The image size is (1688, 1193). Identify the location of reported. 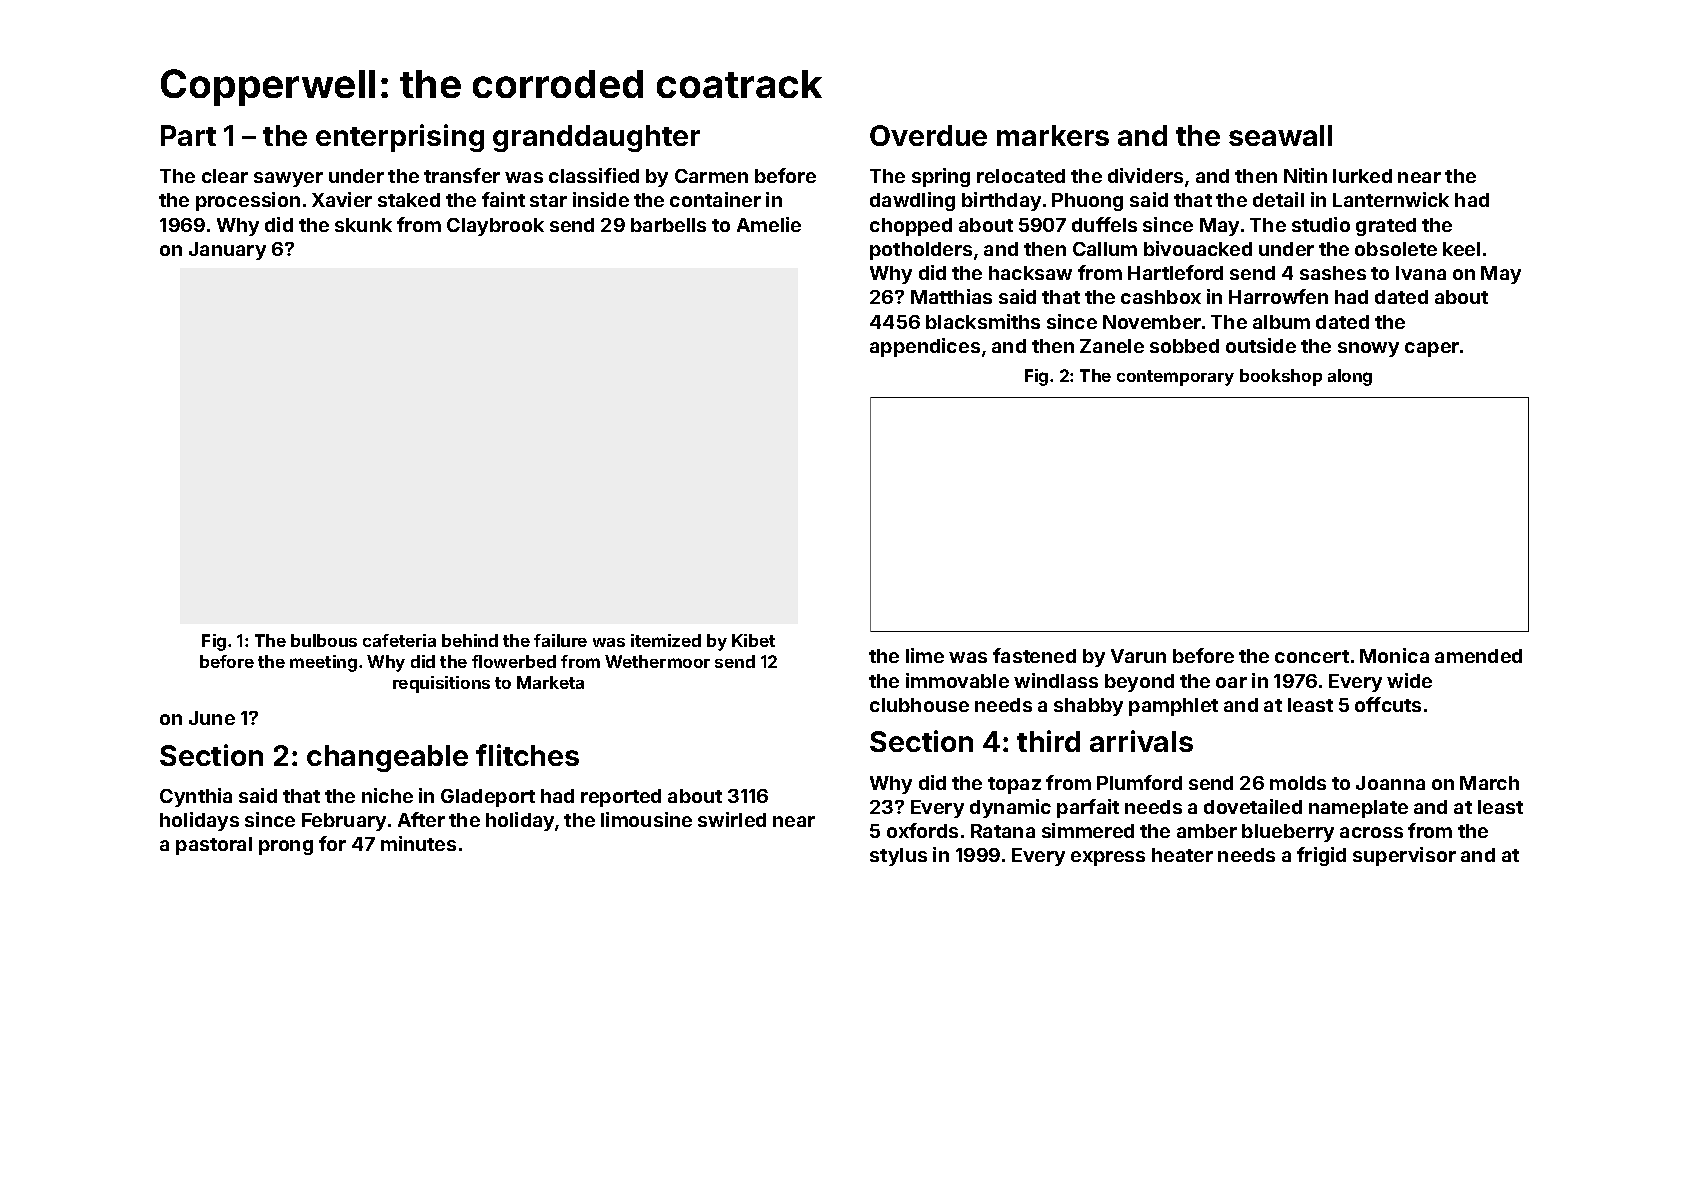
(621, 798).
